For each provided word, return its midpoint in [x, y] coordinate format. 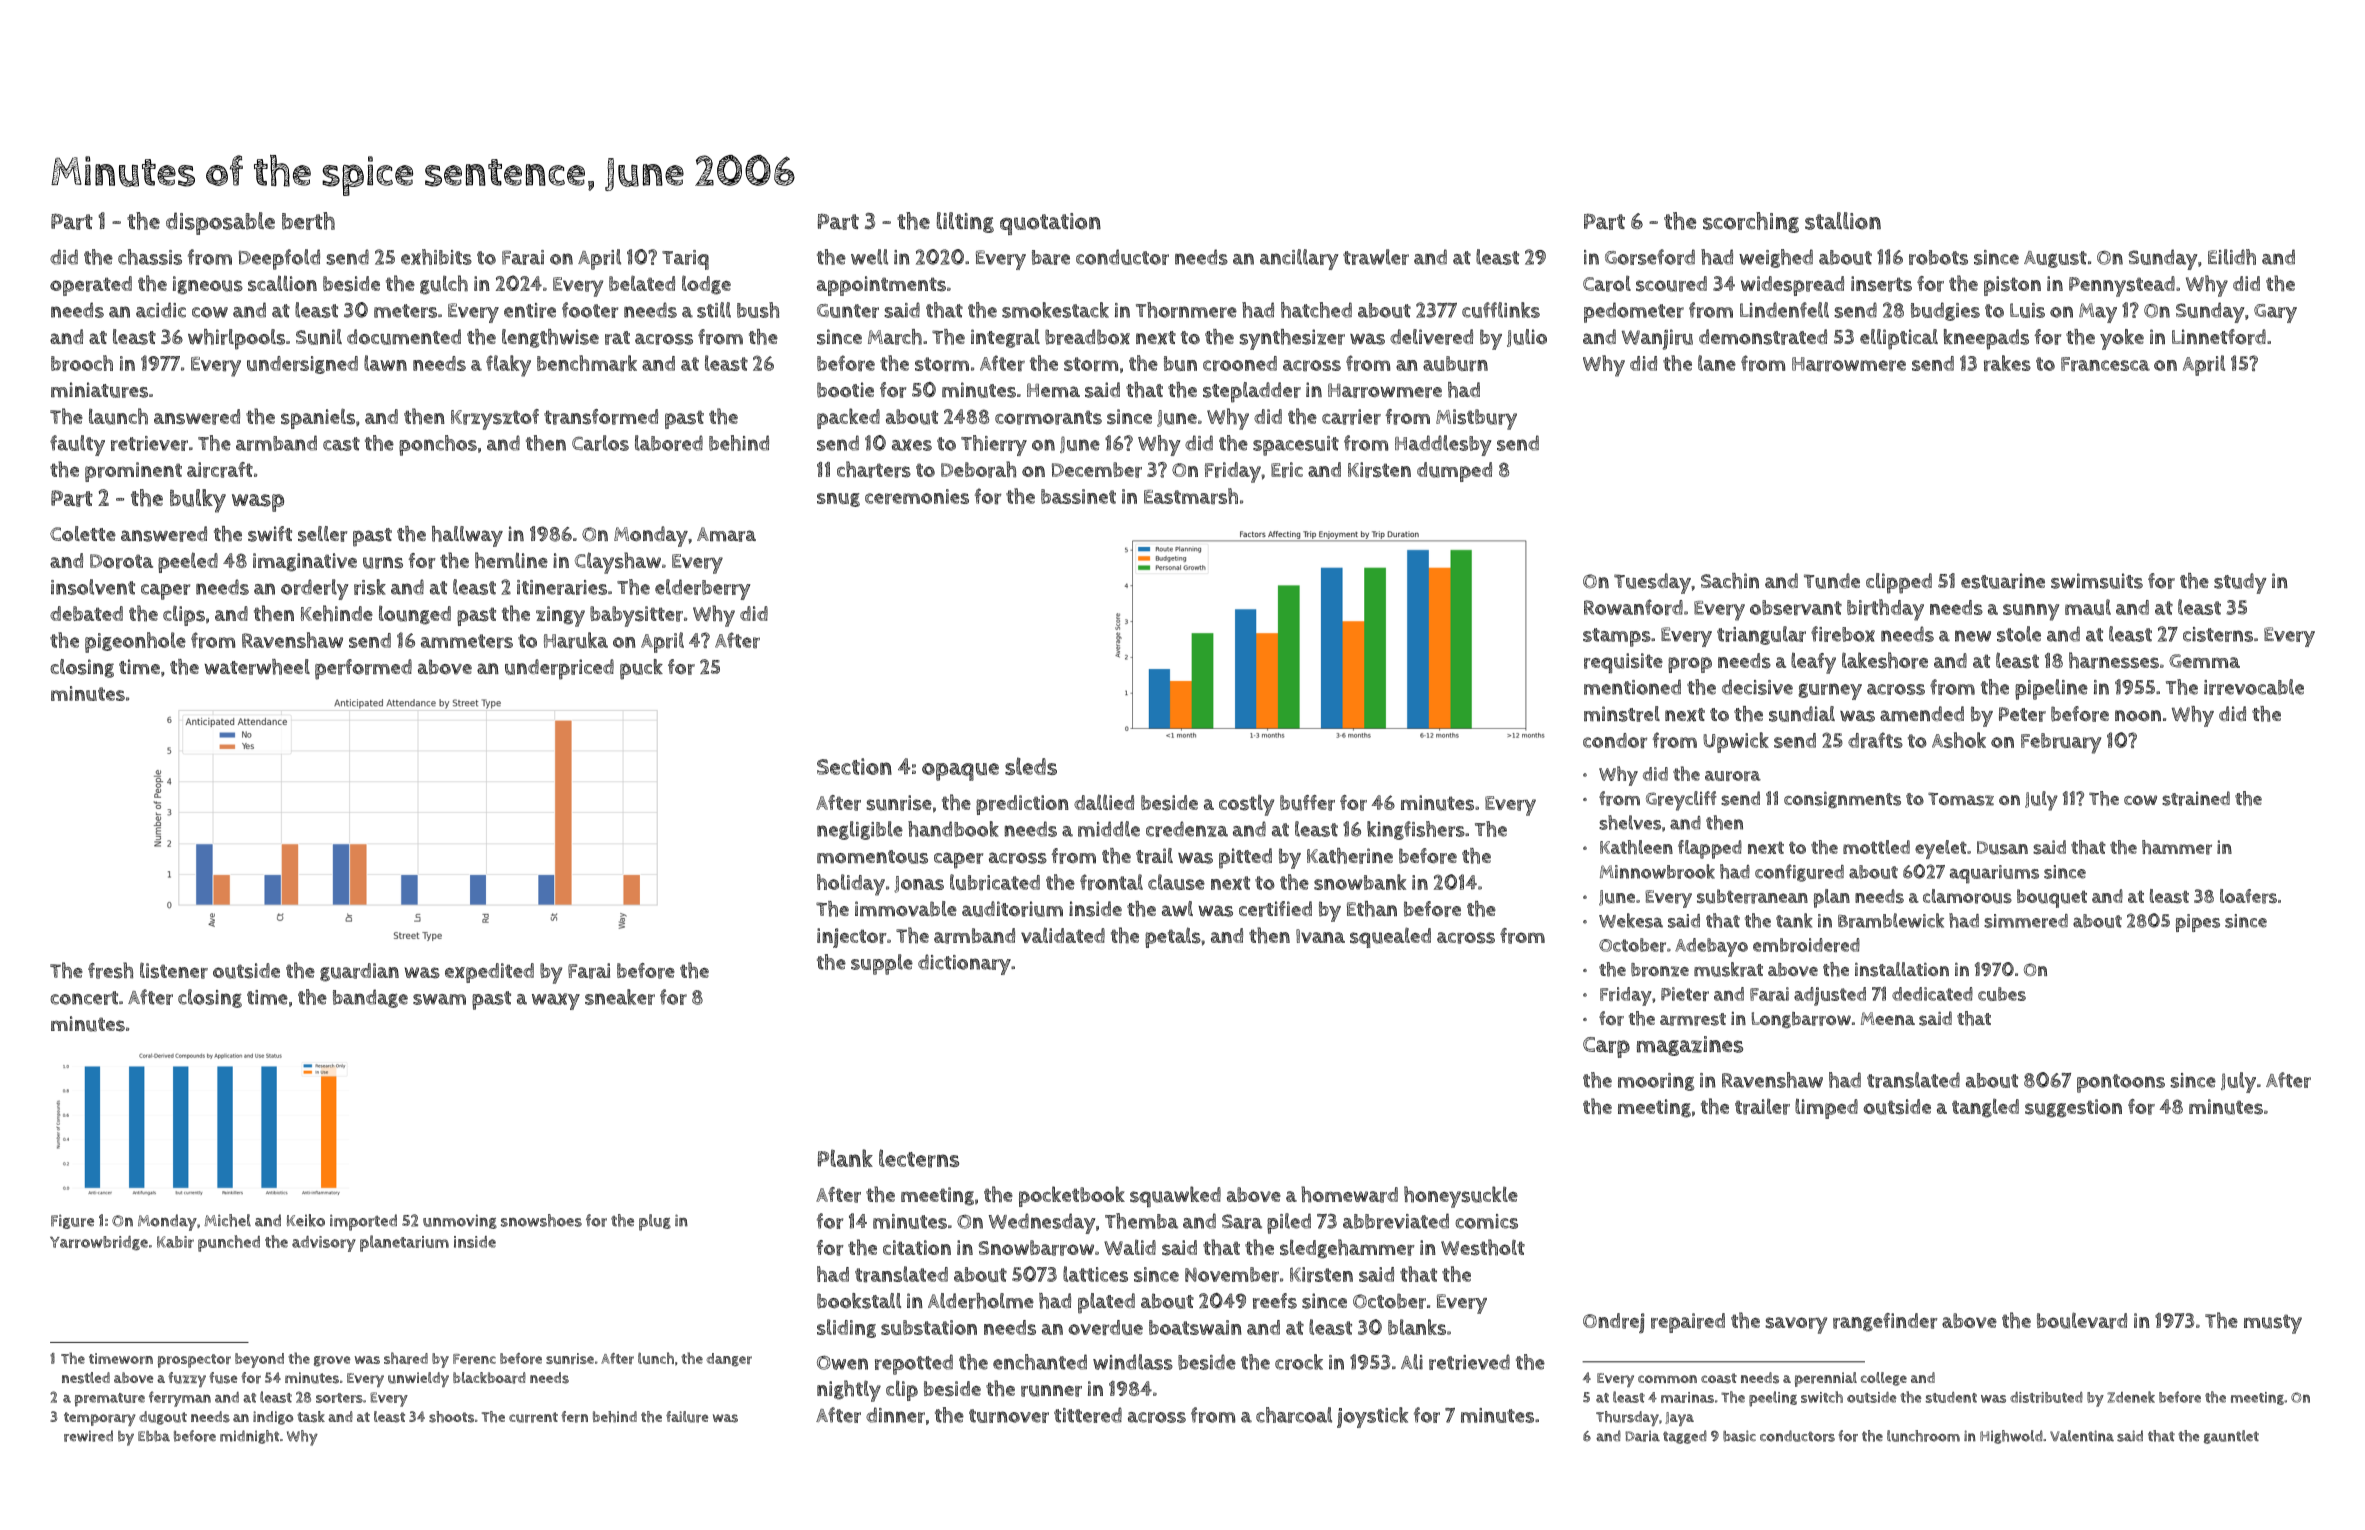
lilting [965, 222]
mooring [1656, 1082]
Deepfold [279, 259]
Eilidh [2232, 257]
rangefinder [1885, 1322]
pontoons [2121, 1083]
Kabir [175, 1242]
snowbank [1360, 882]
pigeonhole [135, 642]
